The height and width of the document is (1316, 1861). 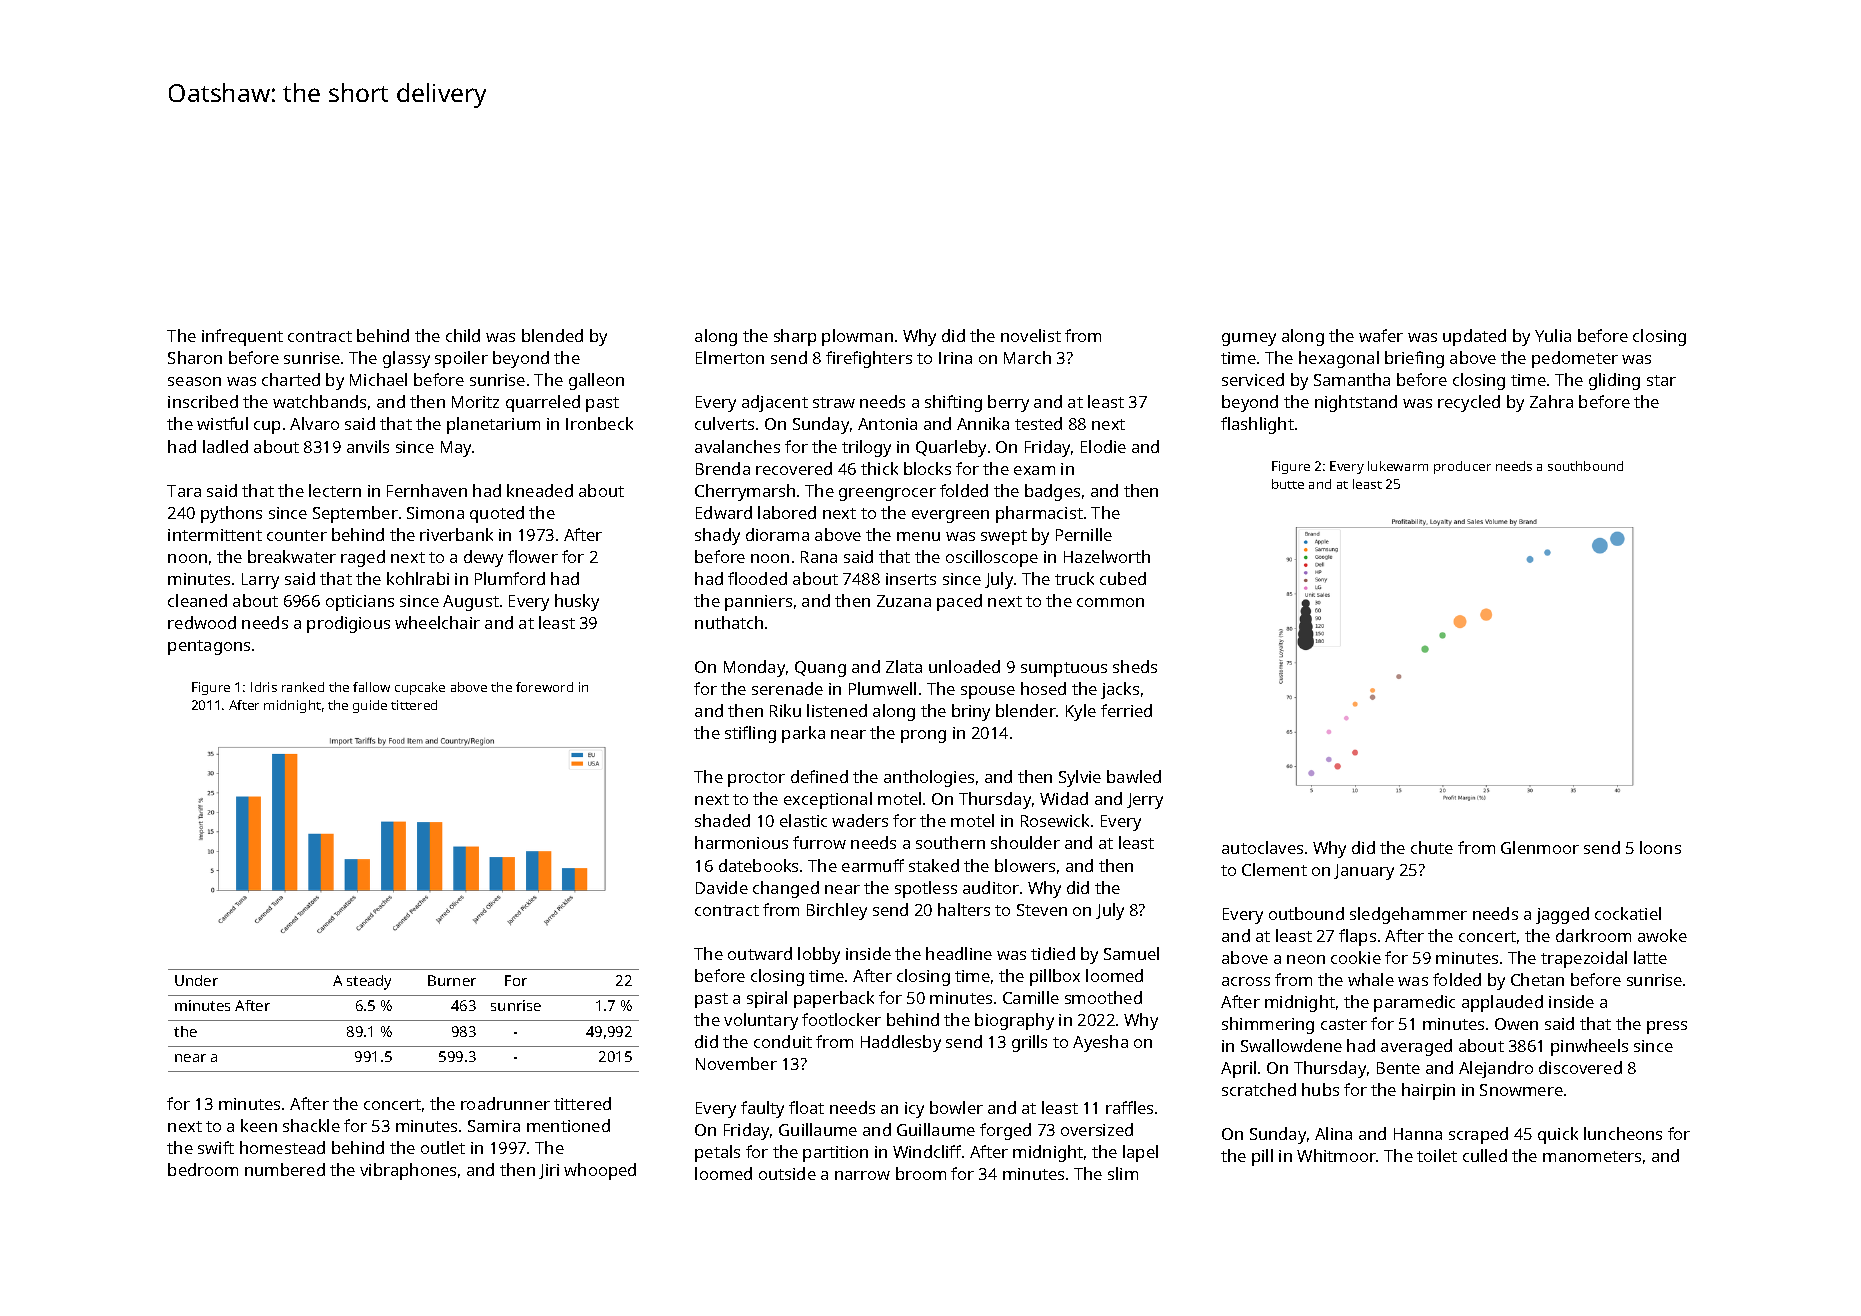 I want to click on Under, so click(x=196, y=980).
